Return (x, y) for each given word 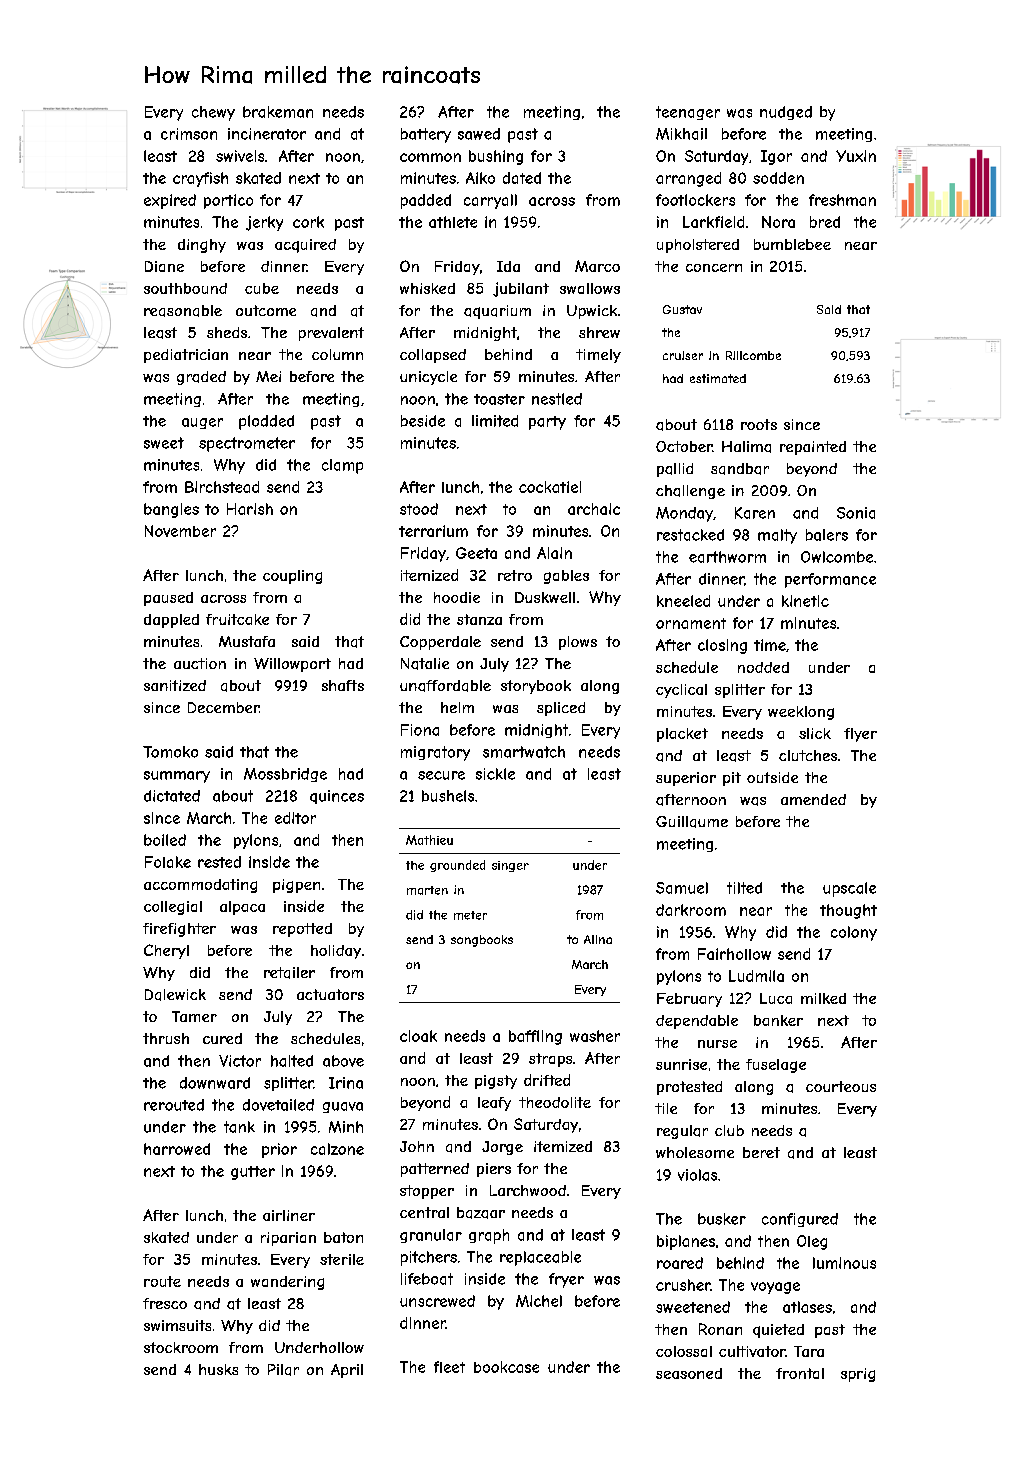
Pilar (283, 1370)
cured (222, 1038)
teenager (688, 113)
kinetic (805, 601)
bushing (496, 157)
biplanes (686, 1242)
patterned (435, 1170)
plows (578, 643)
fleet (449, 1367)
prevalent (331, 334)
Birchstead (222, 487)
